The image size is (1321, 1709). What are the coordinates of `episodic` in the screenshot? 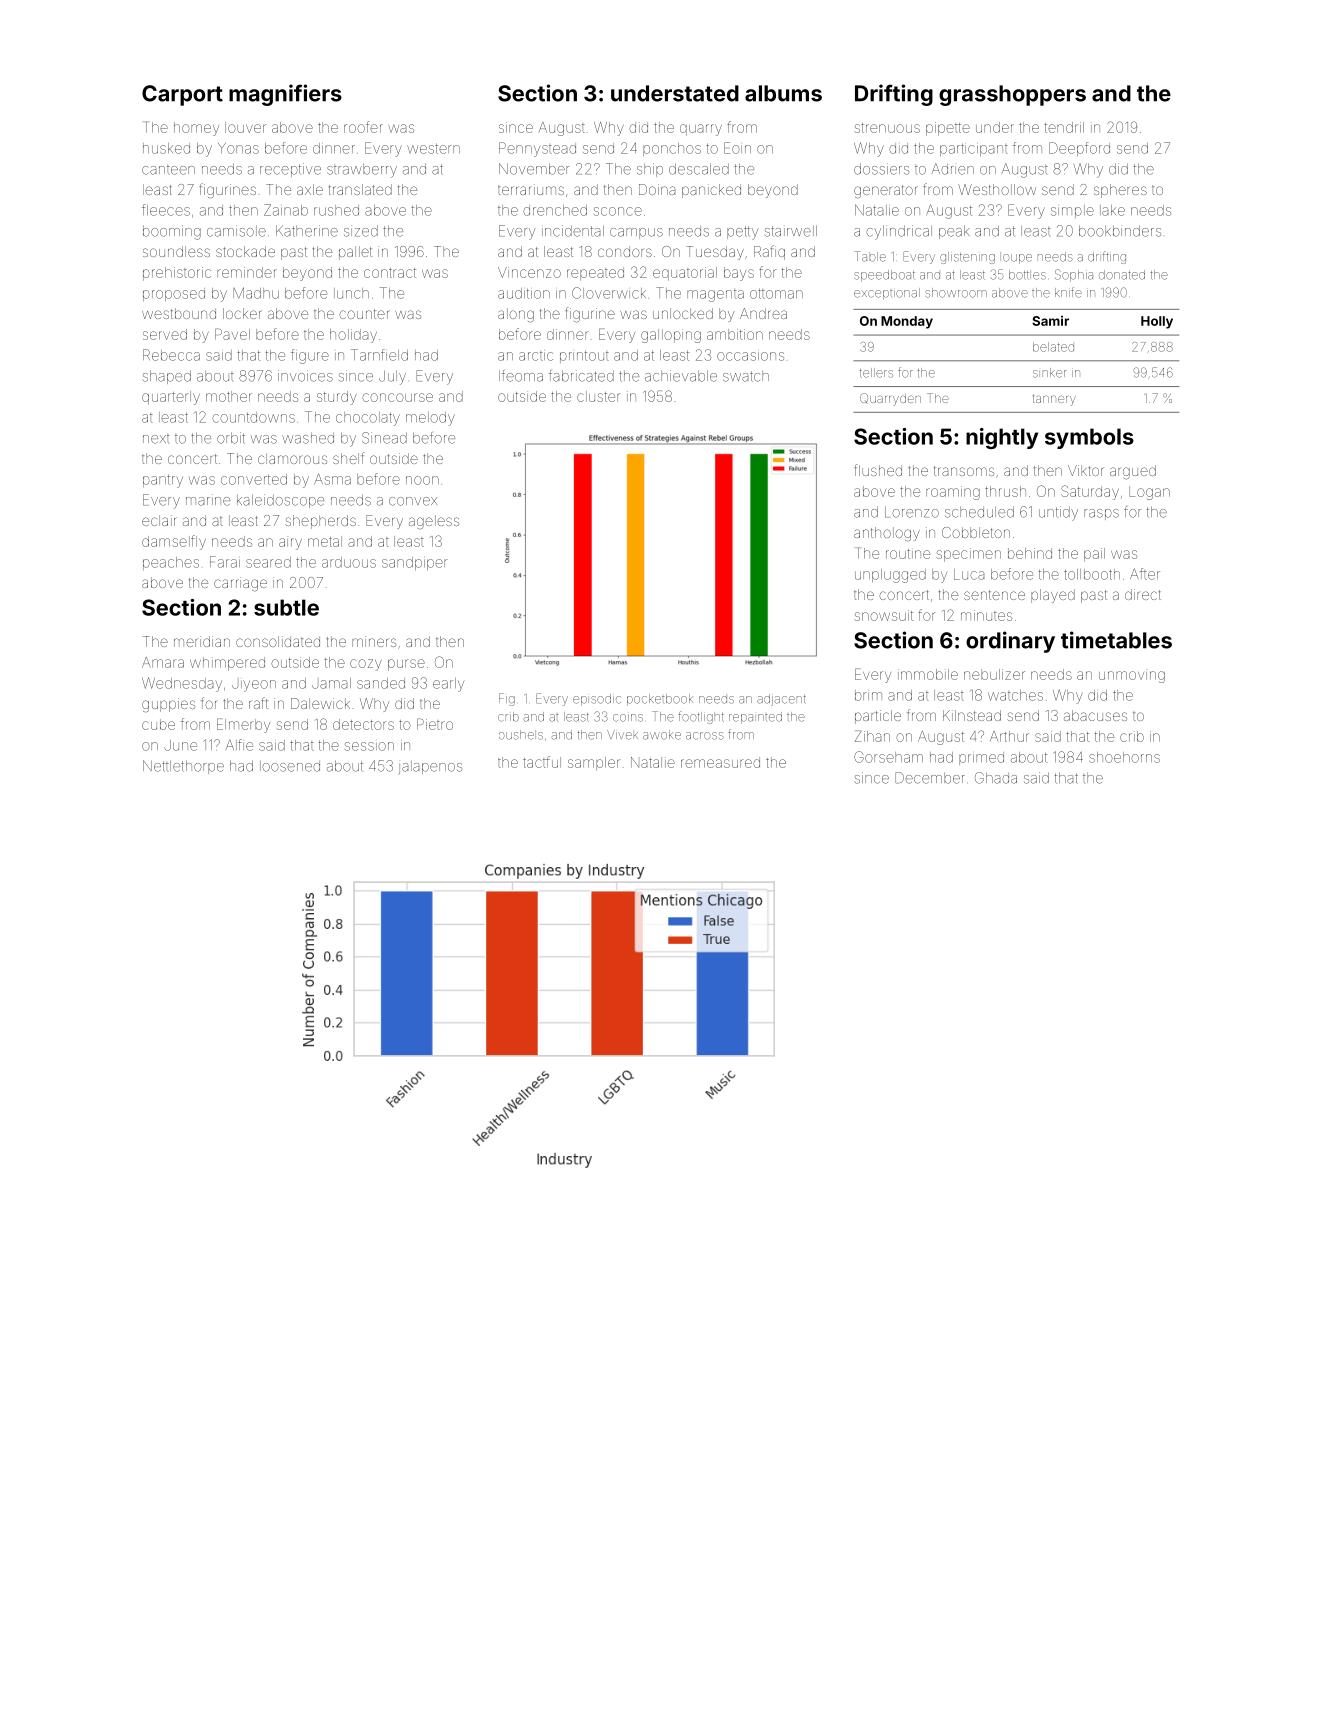 It's located at (597, 700).
